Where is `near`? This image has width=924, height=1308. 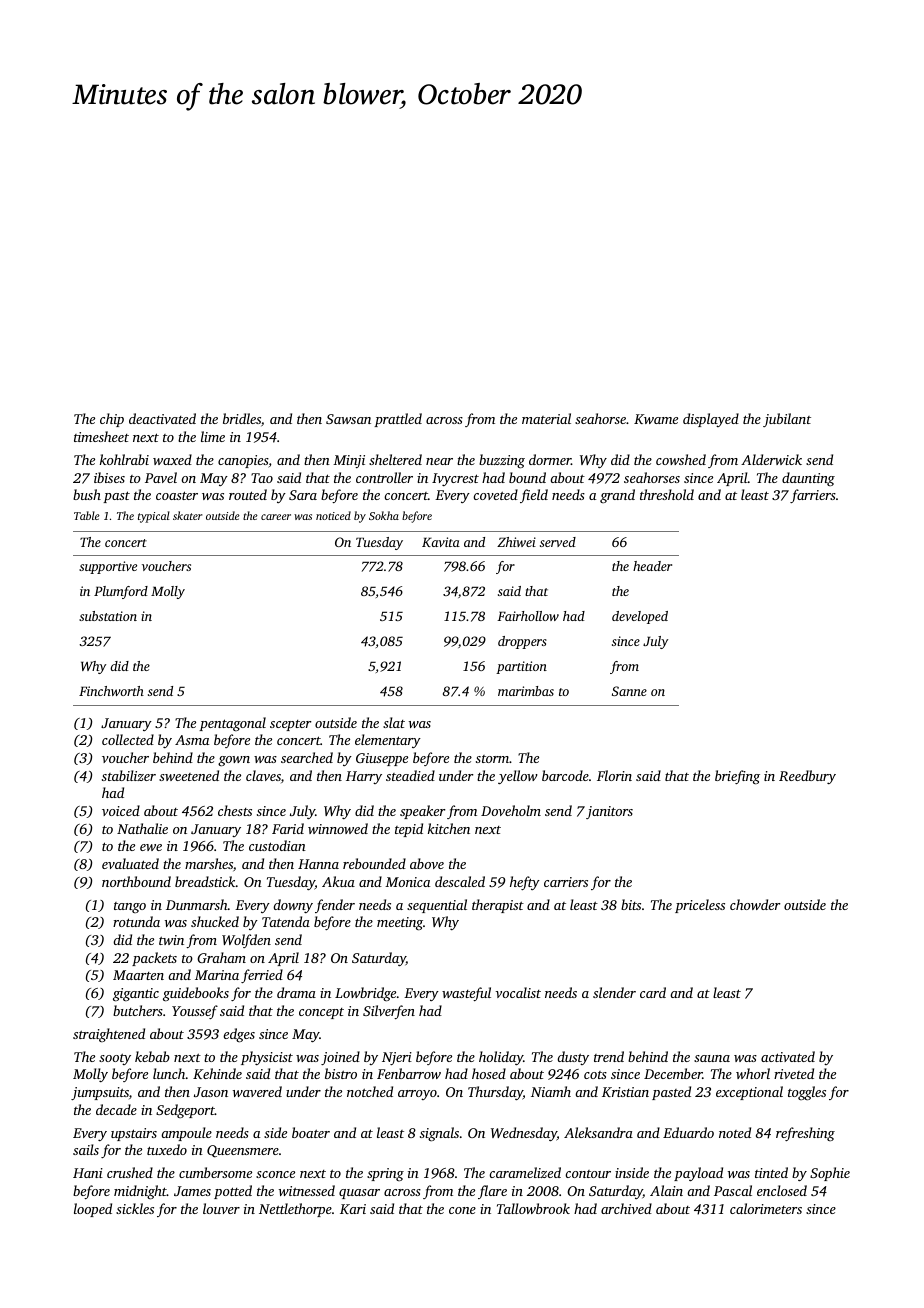
near is located at coordinates (439, 461).
